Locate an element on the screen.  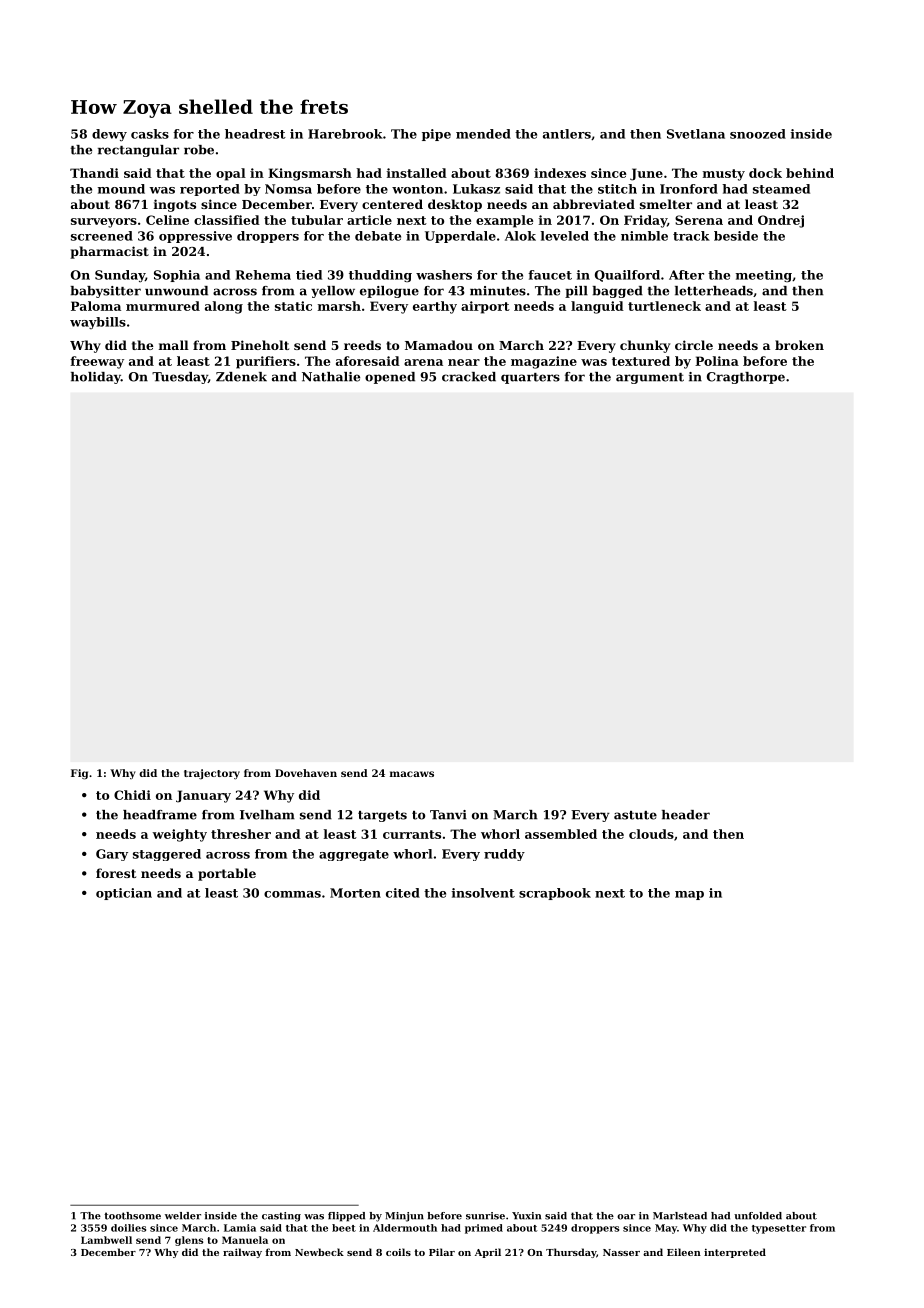
Yuxin is located at coordinates (526, 1216).
